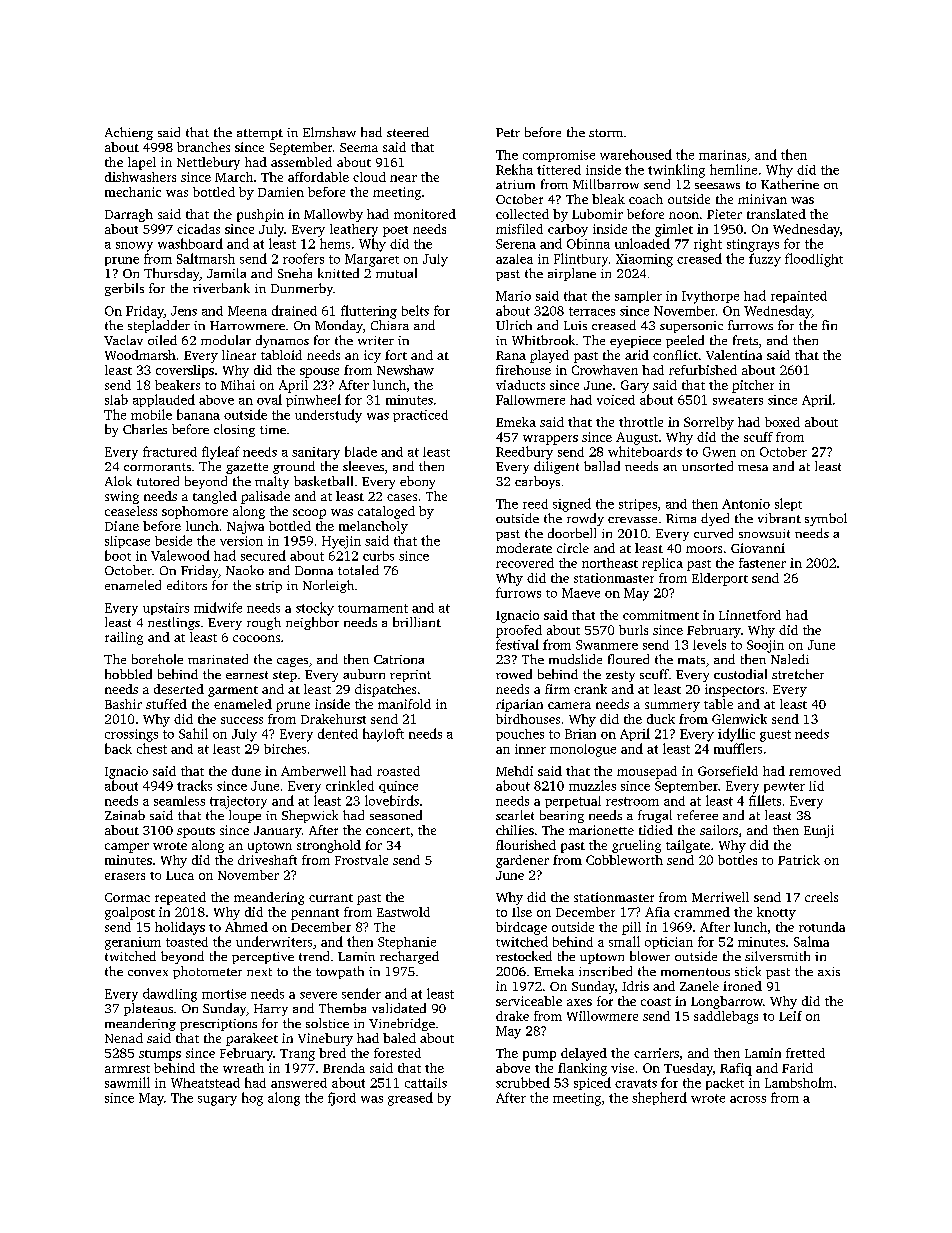 This screenshot has width=952, height=1233. What do you see at coordinates (826, 519) in the screenshot?
I see `symbol` at bounding box center [826, 519].
